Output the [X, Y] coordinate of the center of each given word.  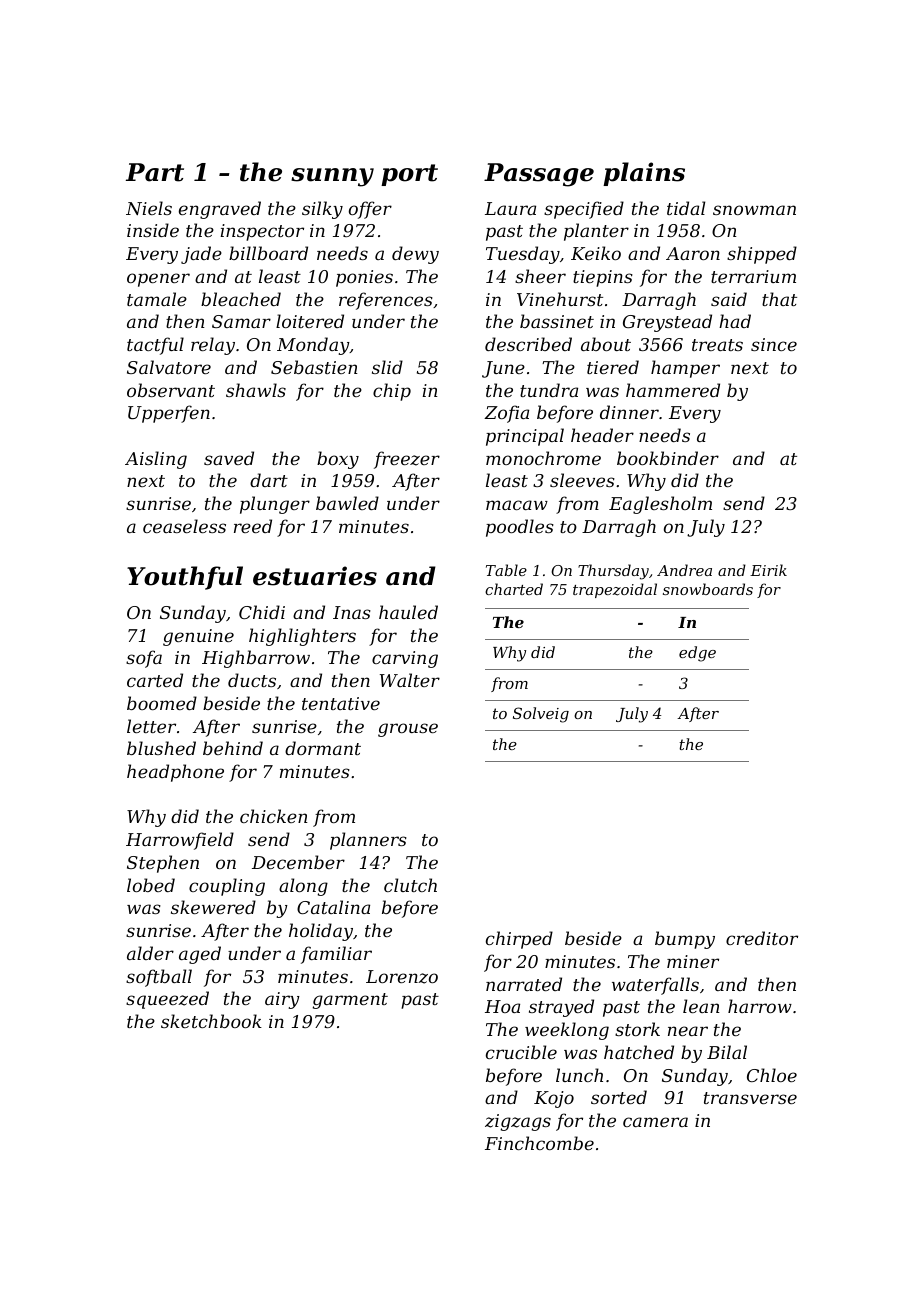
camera [655, 1122]
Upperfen [169, 414]
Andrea [684, 570]
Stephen [163, 864]
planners [368, 841]
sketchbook [211, 1021]
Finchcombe [539, 1143]
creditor [762, 938]
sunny [332, 177]
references [386, 301]
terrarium [753, 276]
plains [644, 174]
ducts [252, 680]
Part [155, 172]
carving [405, 659]
